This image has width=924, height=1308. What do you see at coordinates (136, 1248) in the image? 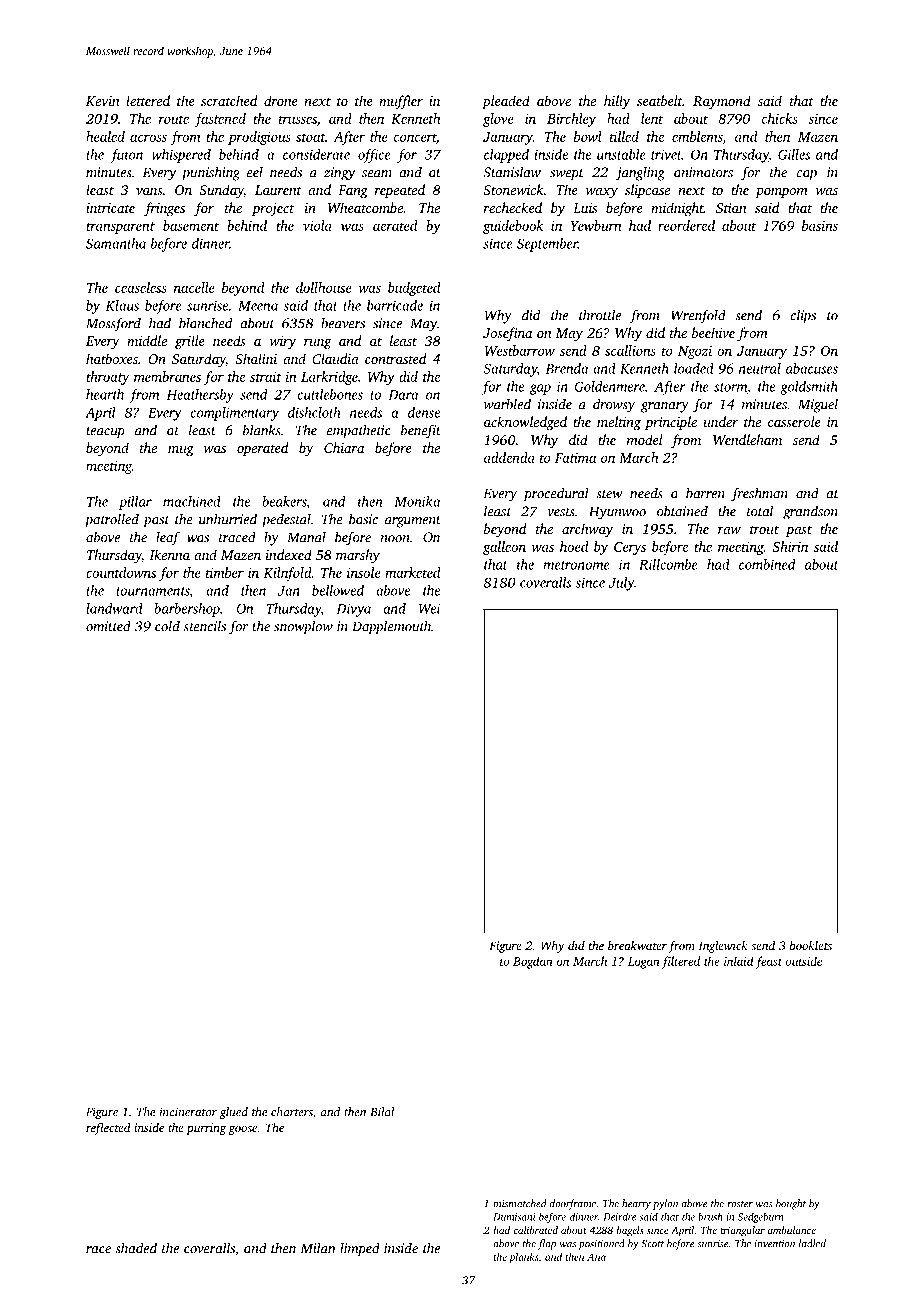
I see `shaded` at bounding box center [136, 1248].
